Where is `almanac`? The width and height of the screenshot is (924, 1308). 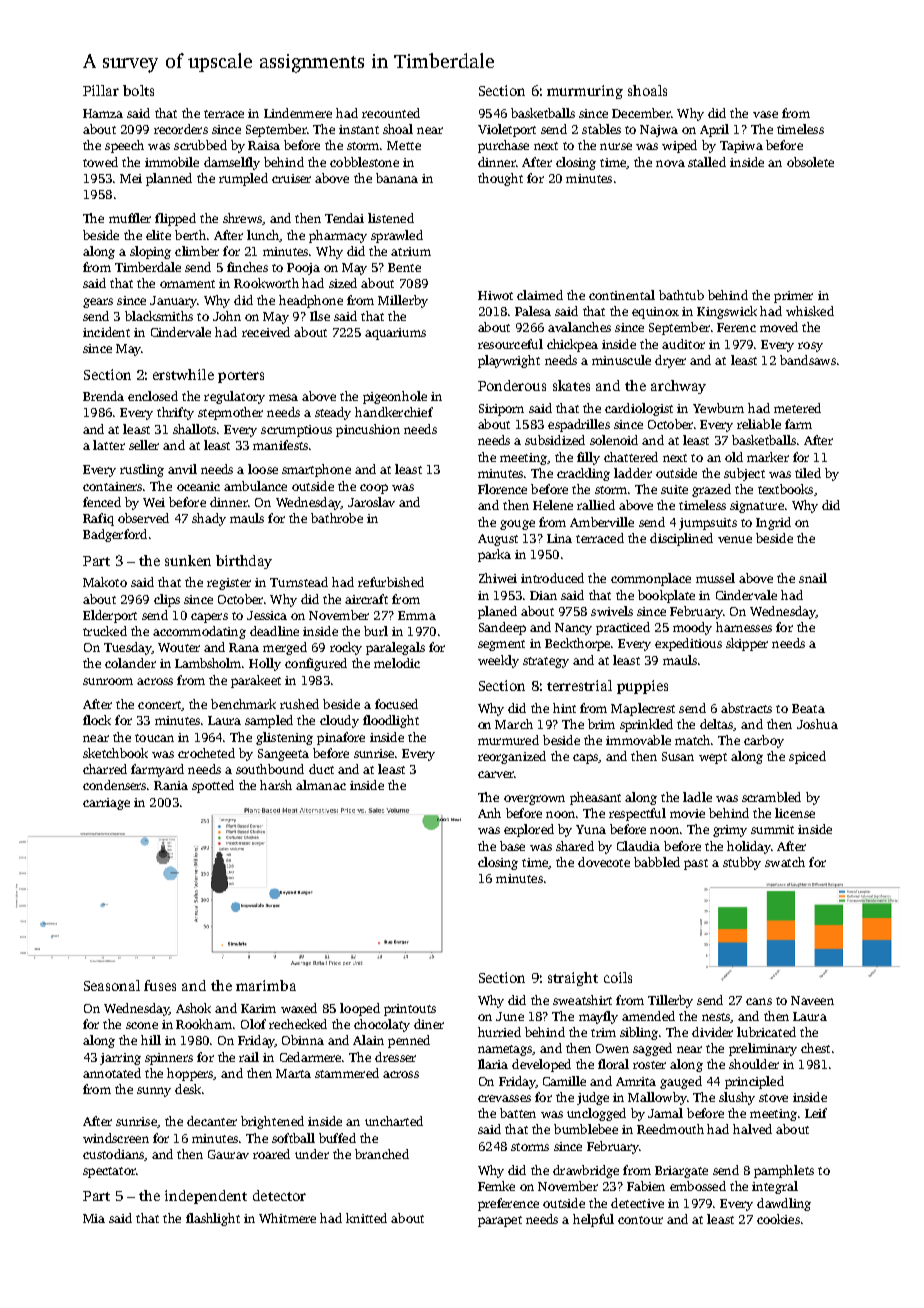 almanac is located at coordinates (321, 785).
